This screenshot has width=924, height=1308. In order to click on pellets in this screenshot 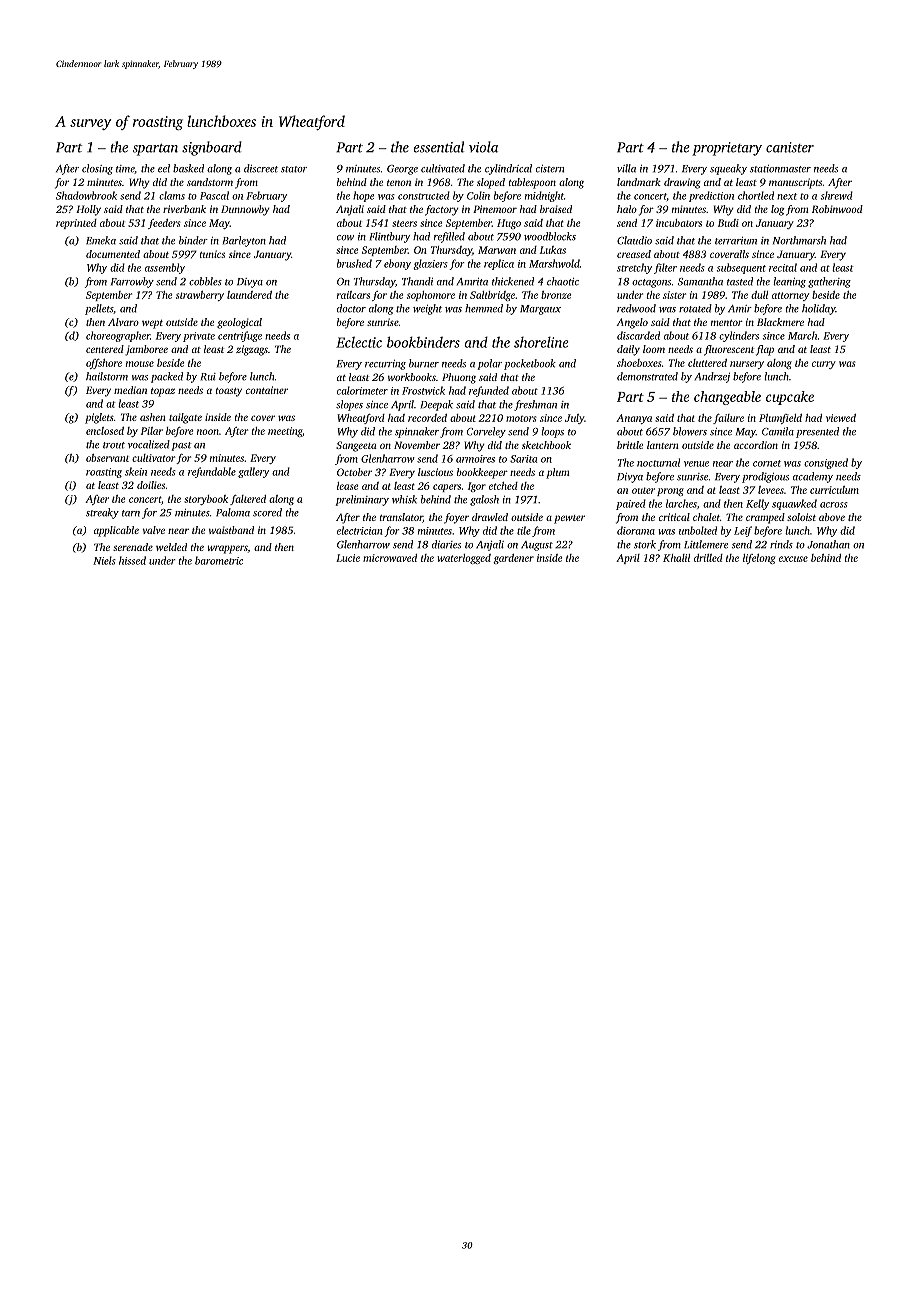, I will do `click(99, 309)`.
